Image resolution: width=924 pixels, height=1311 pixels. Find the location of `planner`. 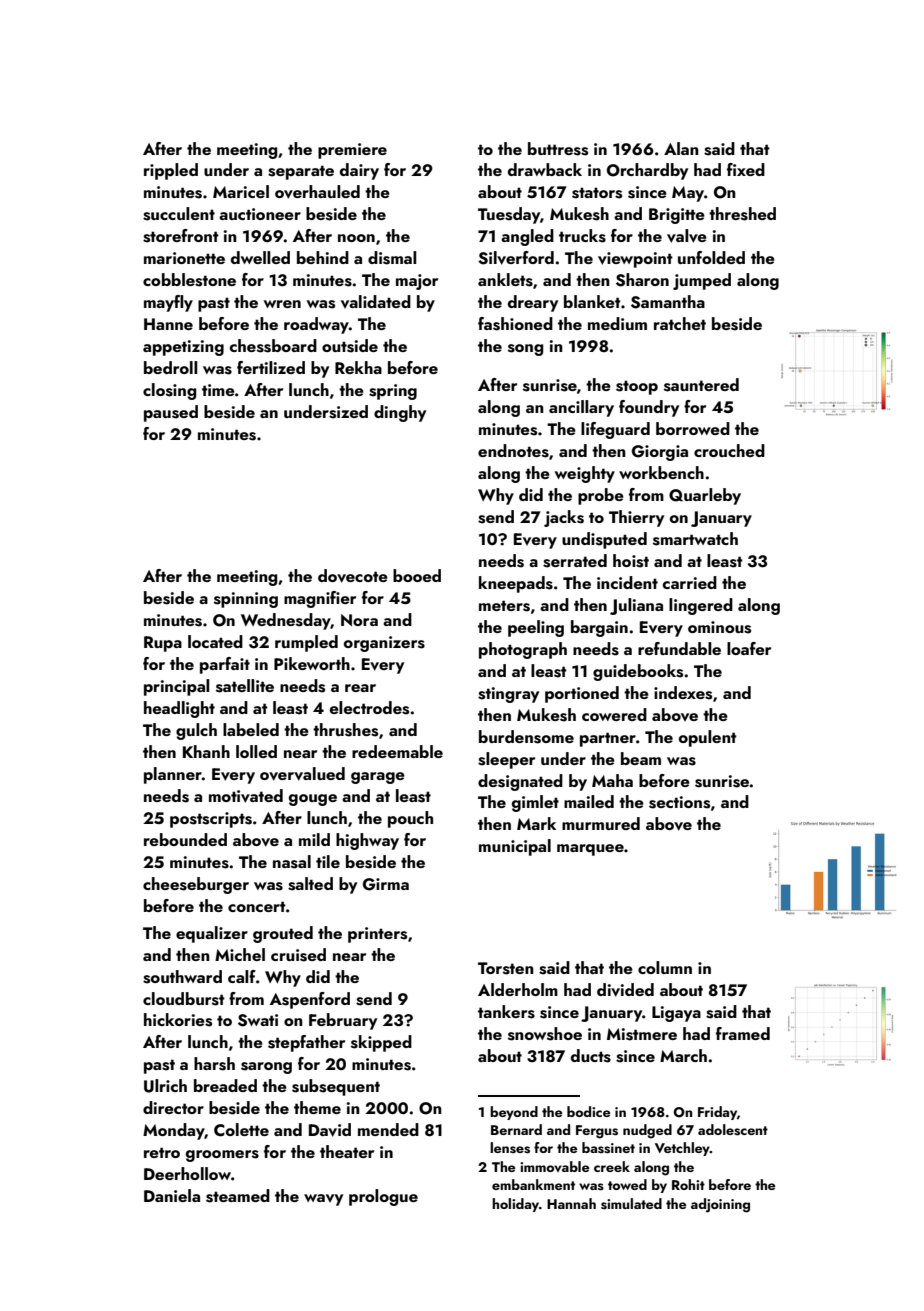

planner is located at coordinates (173, 775).
